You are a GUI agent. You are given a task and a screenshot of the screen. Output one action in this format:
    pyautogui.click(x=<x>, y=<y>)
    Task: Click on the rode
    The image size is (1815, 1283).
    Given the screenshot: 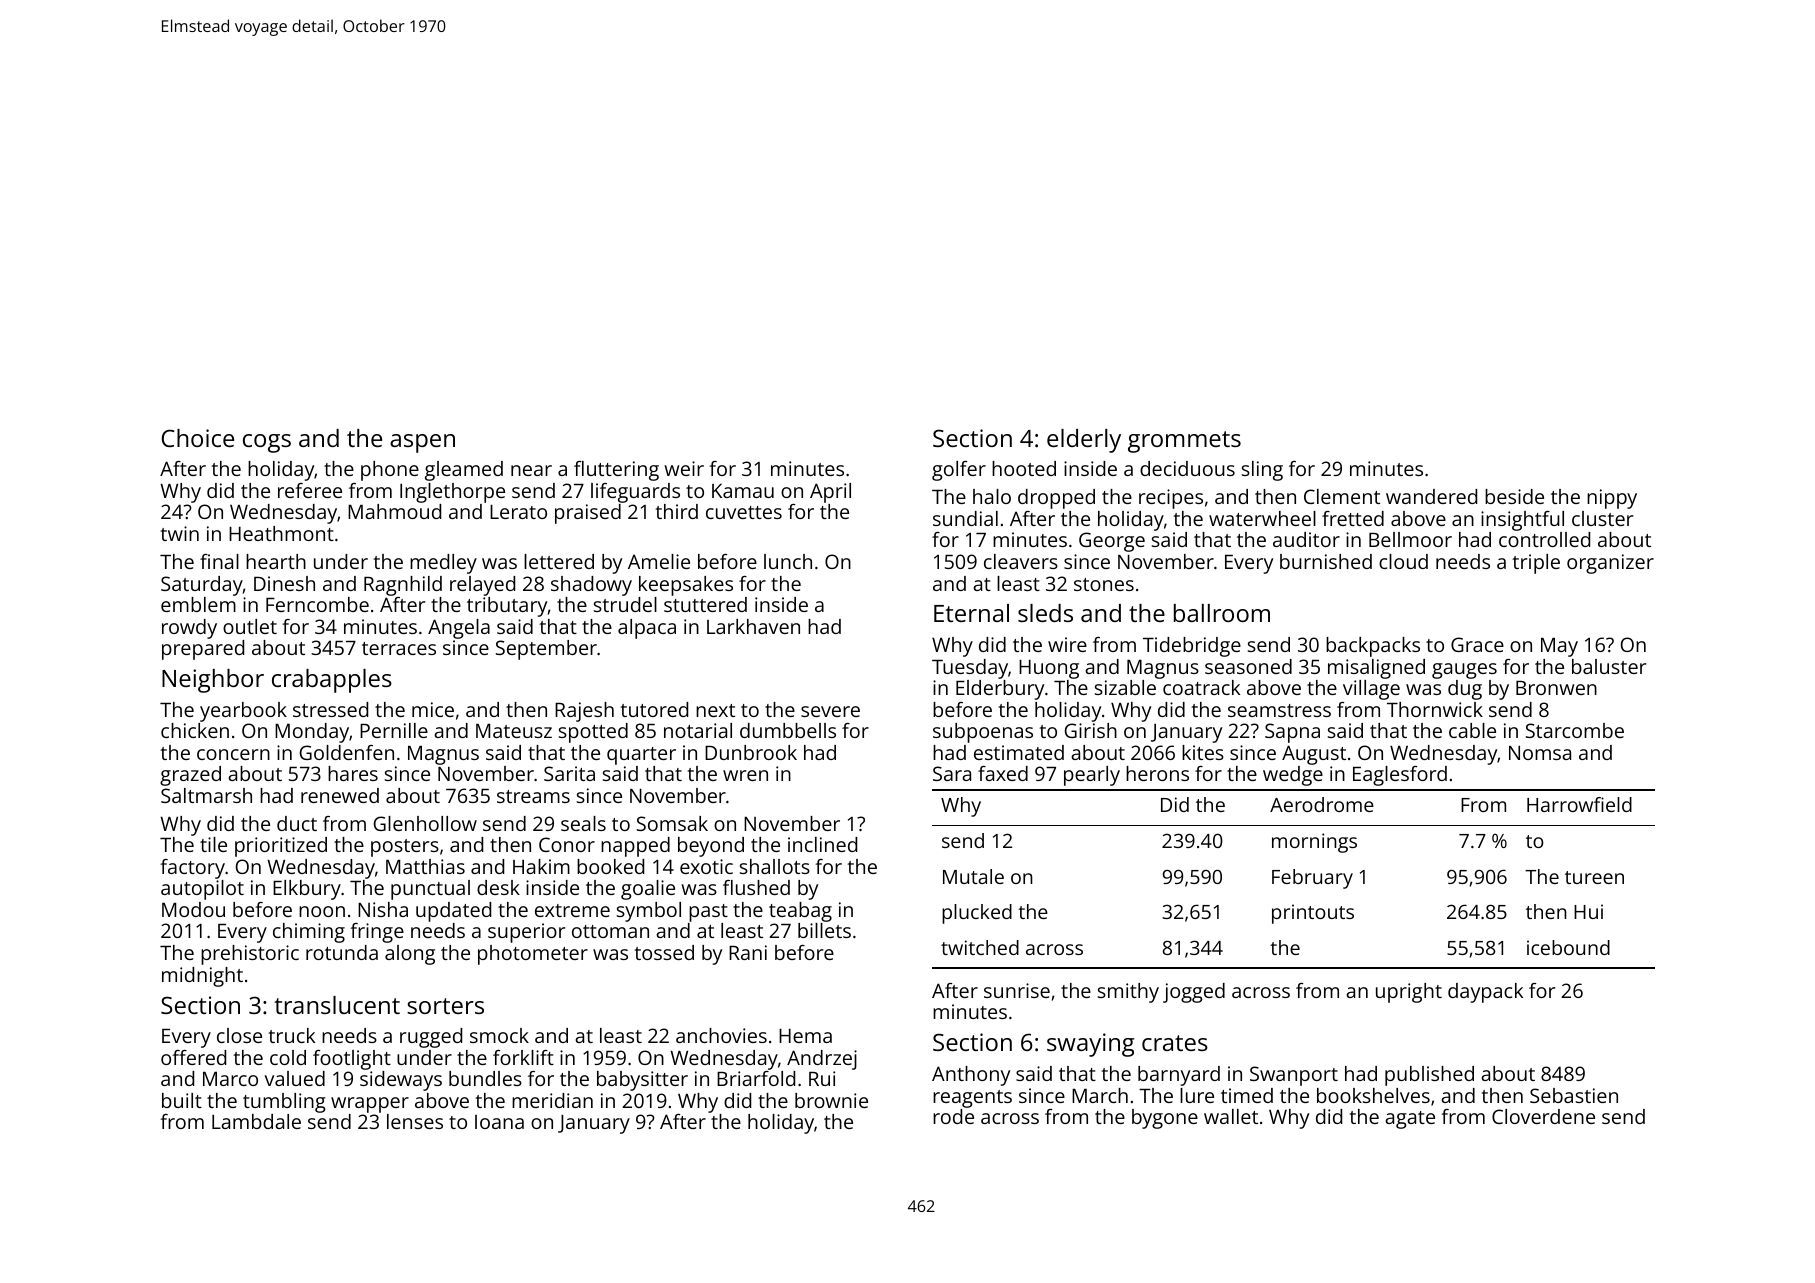 What is the action you would take?
    pyautogui.click(x=953, y=1116)
